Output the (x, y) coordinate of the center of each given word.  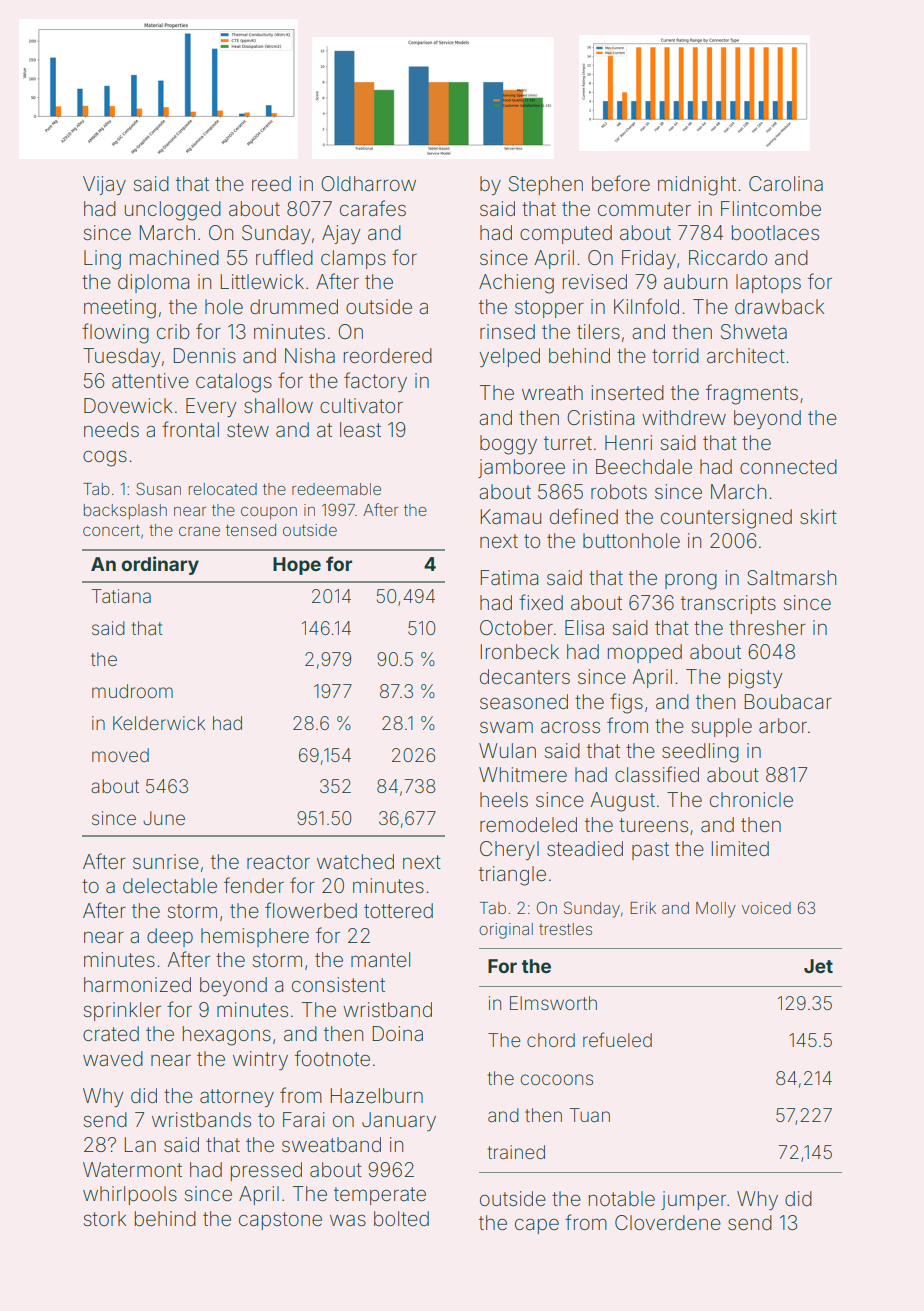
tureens (653, 825)
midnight (697, 186)
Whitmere (523, 774)
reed (271, 183)
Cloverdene (668, 1222)
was (348, 1220)
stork (105, 1218)
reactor (278, 862)
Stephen (546, 185)
